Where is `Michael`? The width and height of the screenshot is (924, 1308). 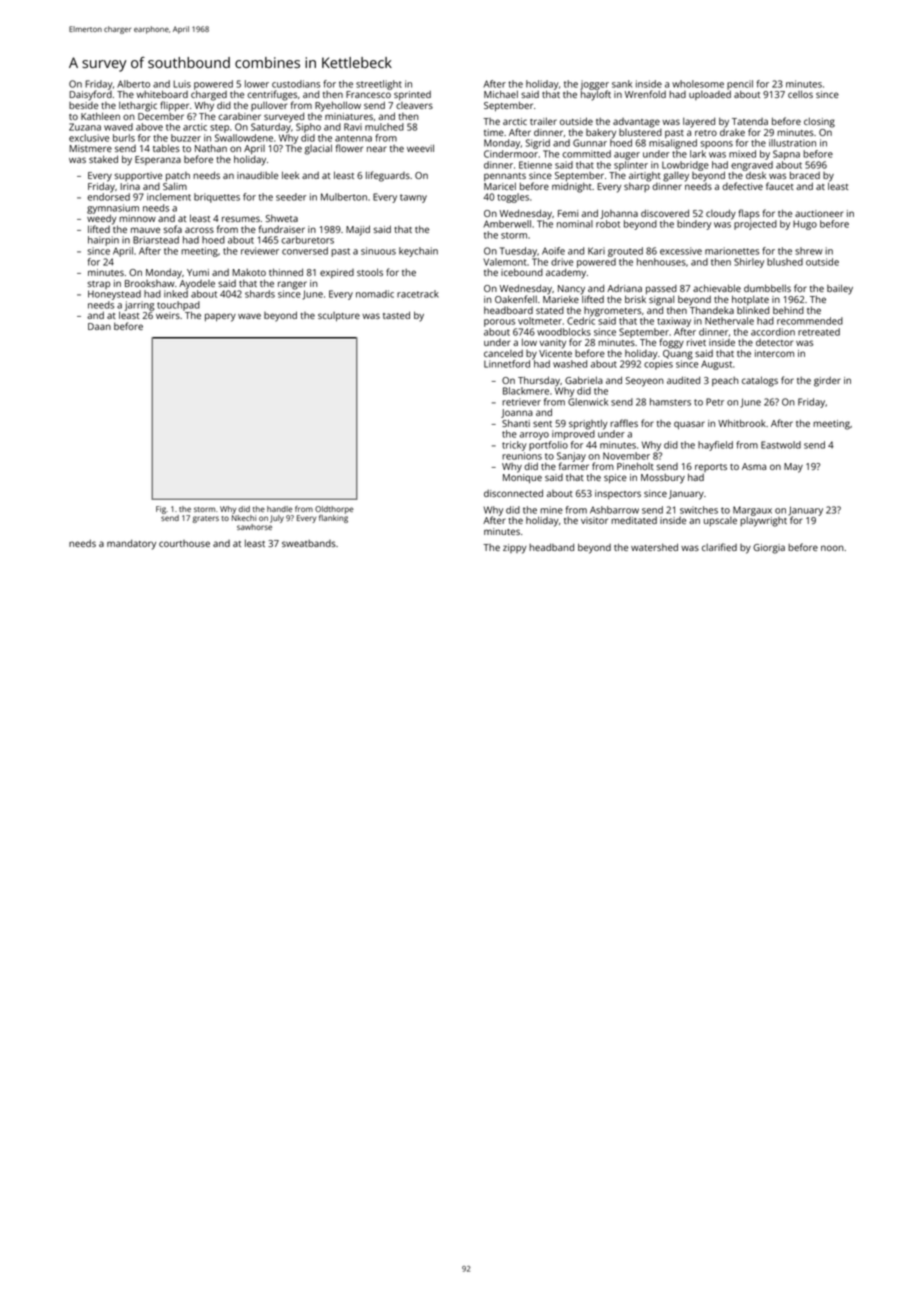 Michael is located at coordinates (501, 94).
